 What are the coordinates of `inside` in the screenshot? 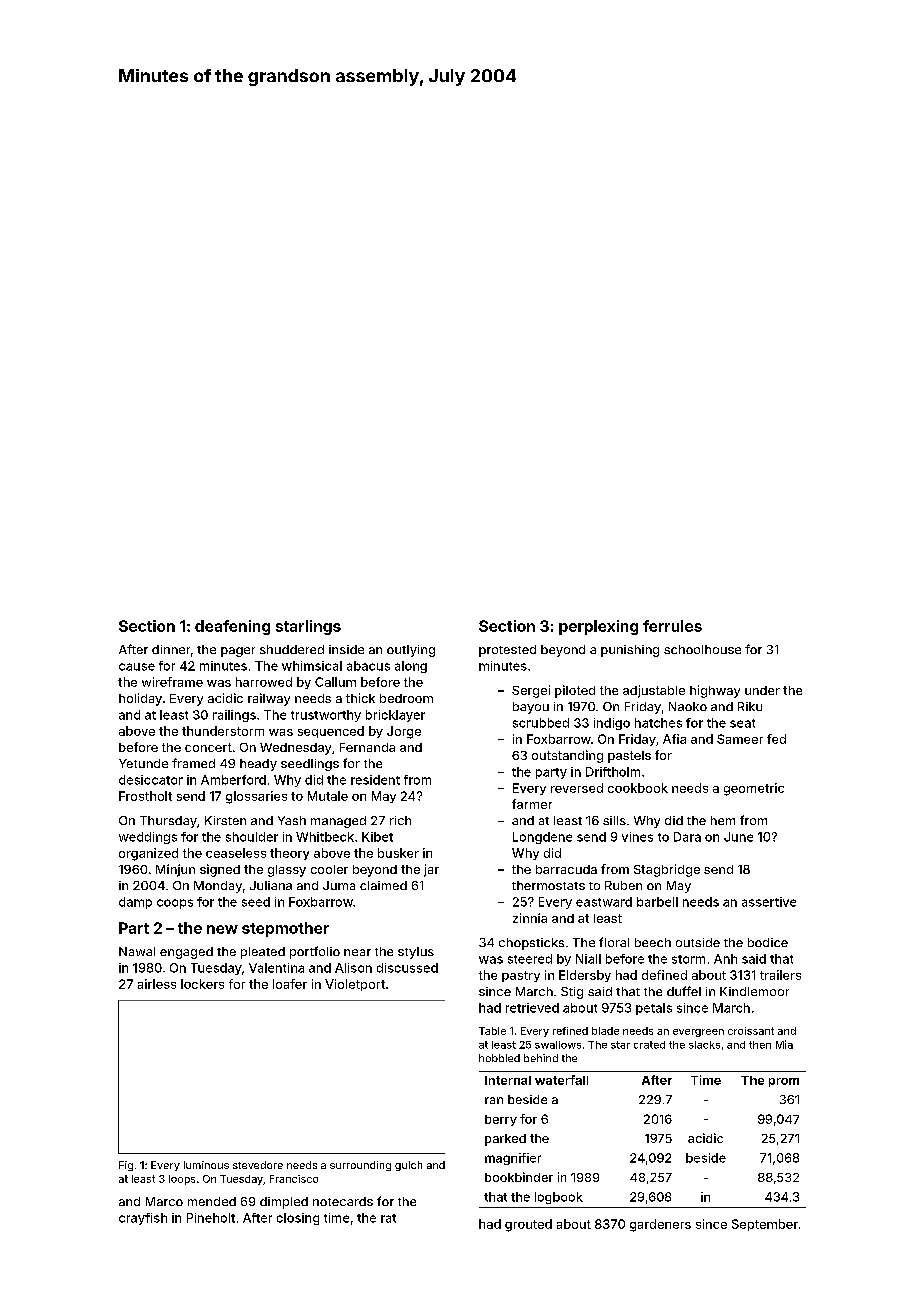 It's located at (346, 649).
